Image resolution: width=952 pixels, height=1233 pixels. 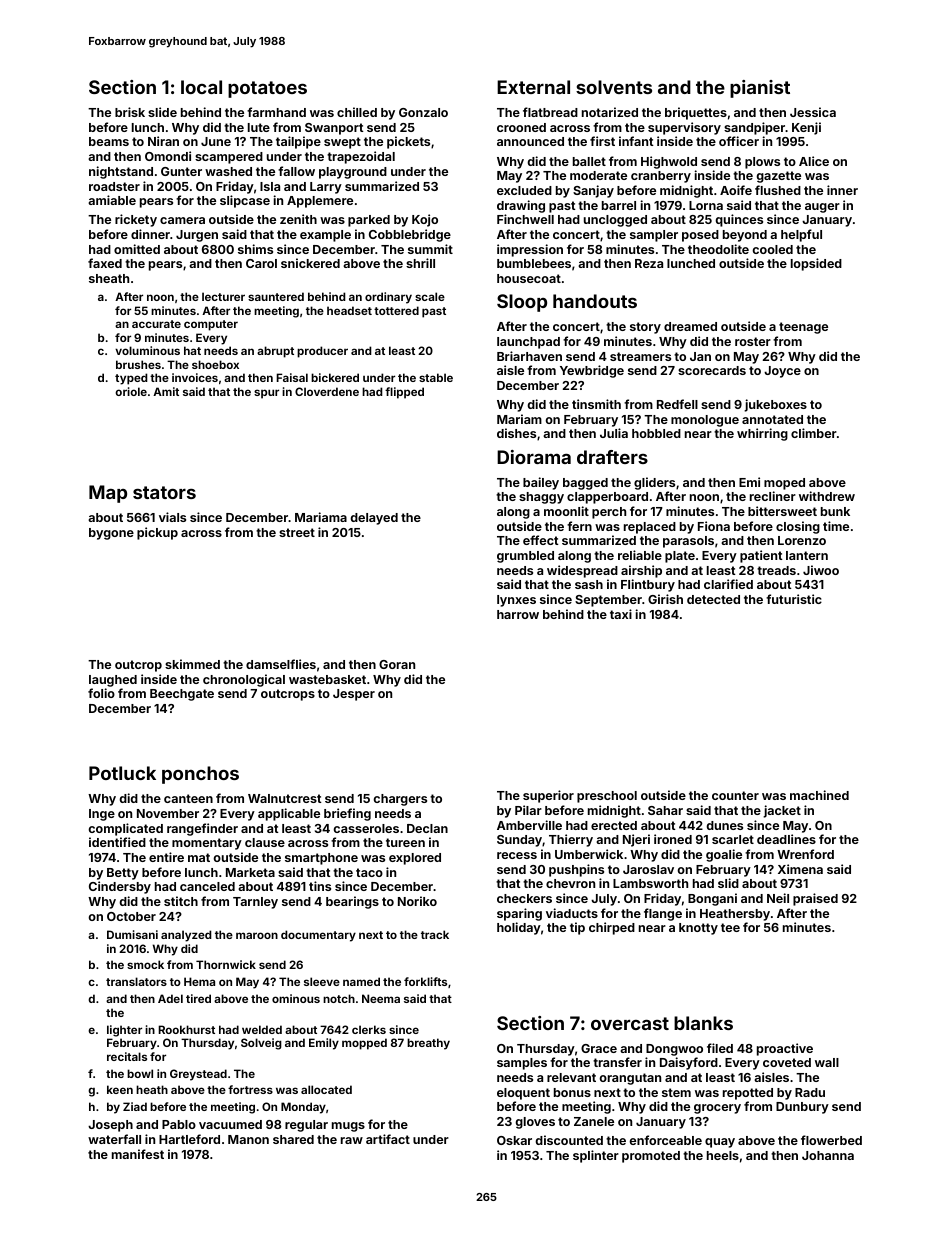 I want to click on Potluck, so click(x=122, y=773).
